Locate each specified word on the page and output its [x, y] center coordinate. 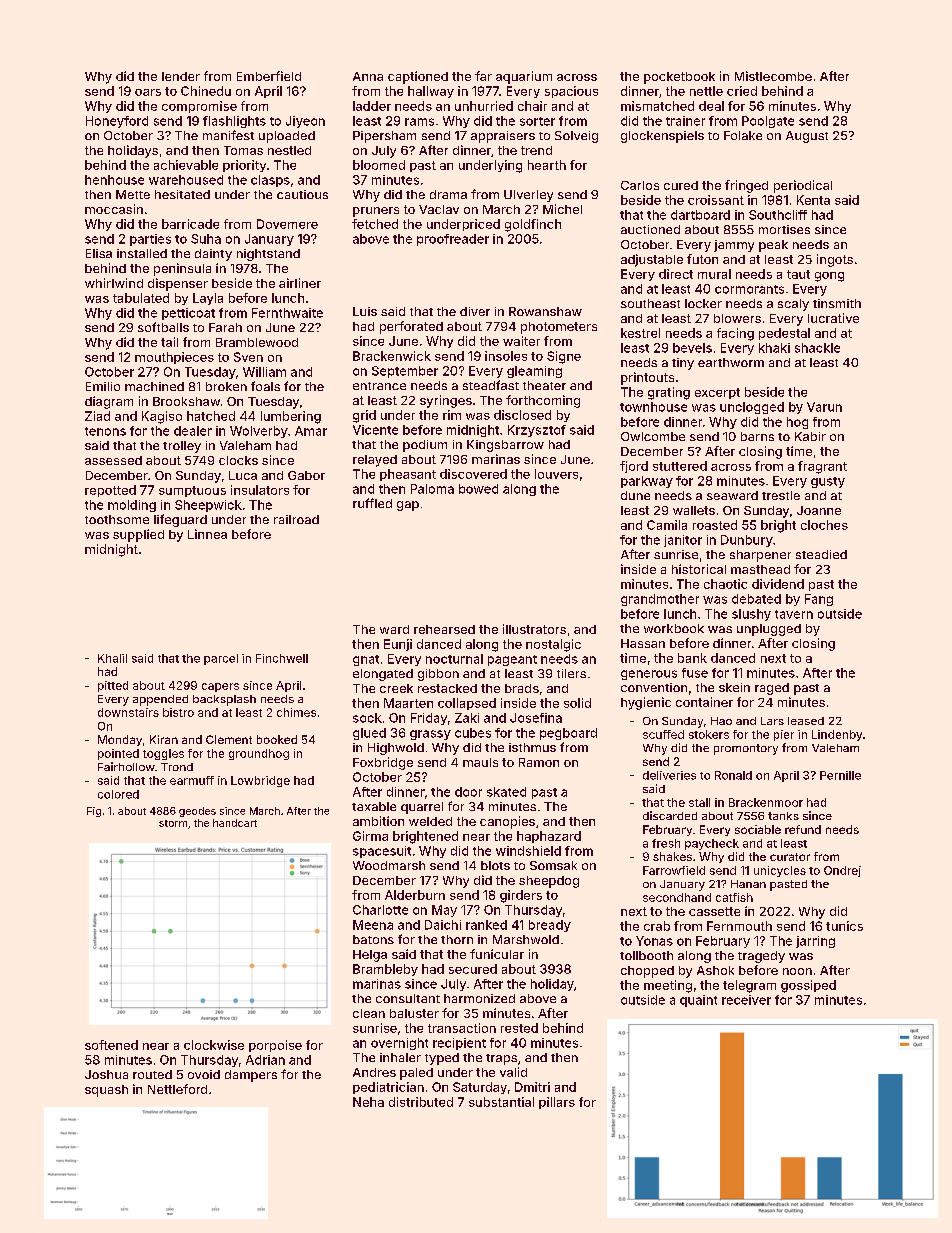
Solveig [576, 137]
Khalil [112, 658]
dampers [251, 1076]
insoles [506, 356]
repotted [110, 491]
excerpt [717, 393]
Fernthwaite [287, 313]
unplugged [769, 630]
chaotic [725, 584]
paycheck [712, 844]
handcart [235, 823]
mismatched [657, 106]
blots [495, 865]
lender [181, 76]
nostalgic [553, 645]
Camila [667, 525]
